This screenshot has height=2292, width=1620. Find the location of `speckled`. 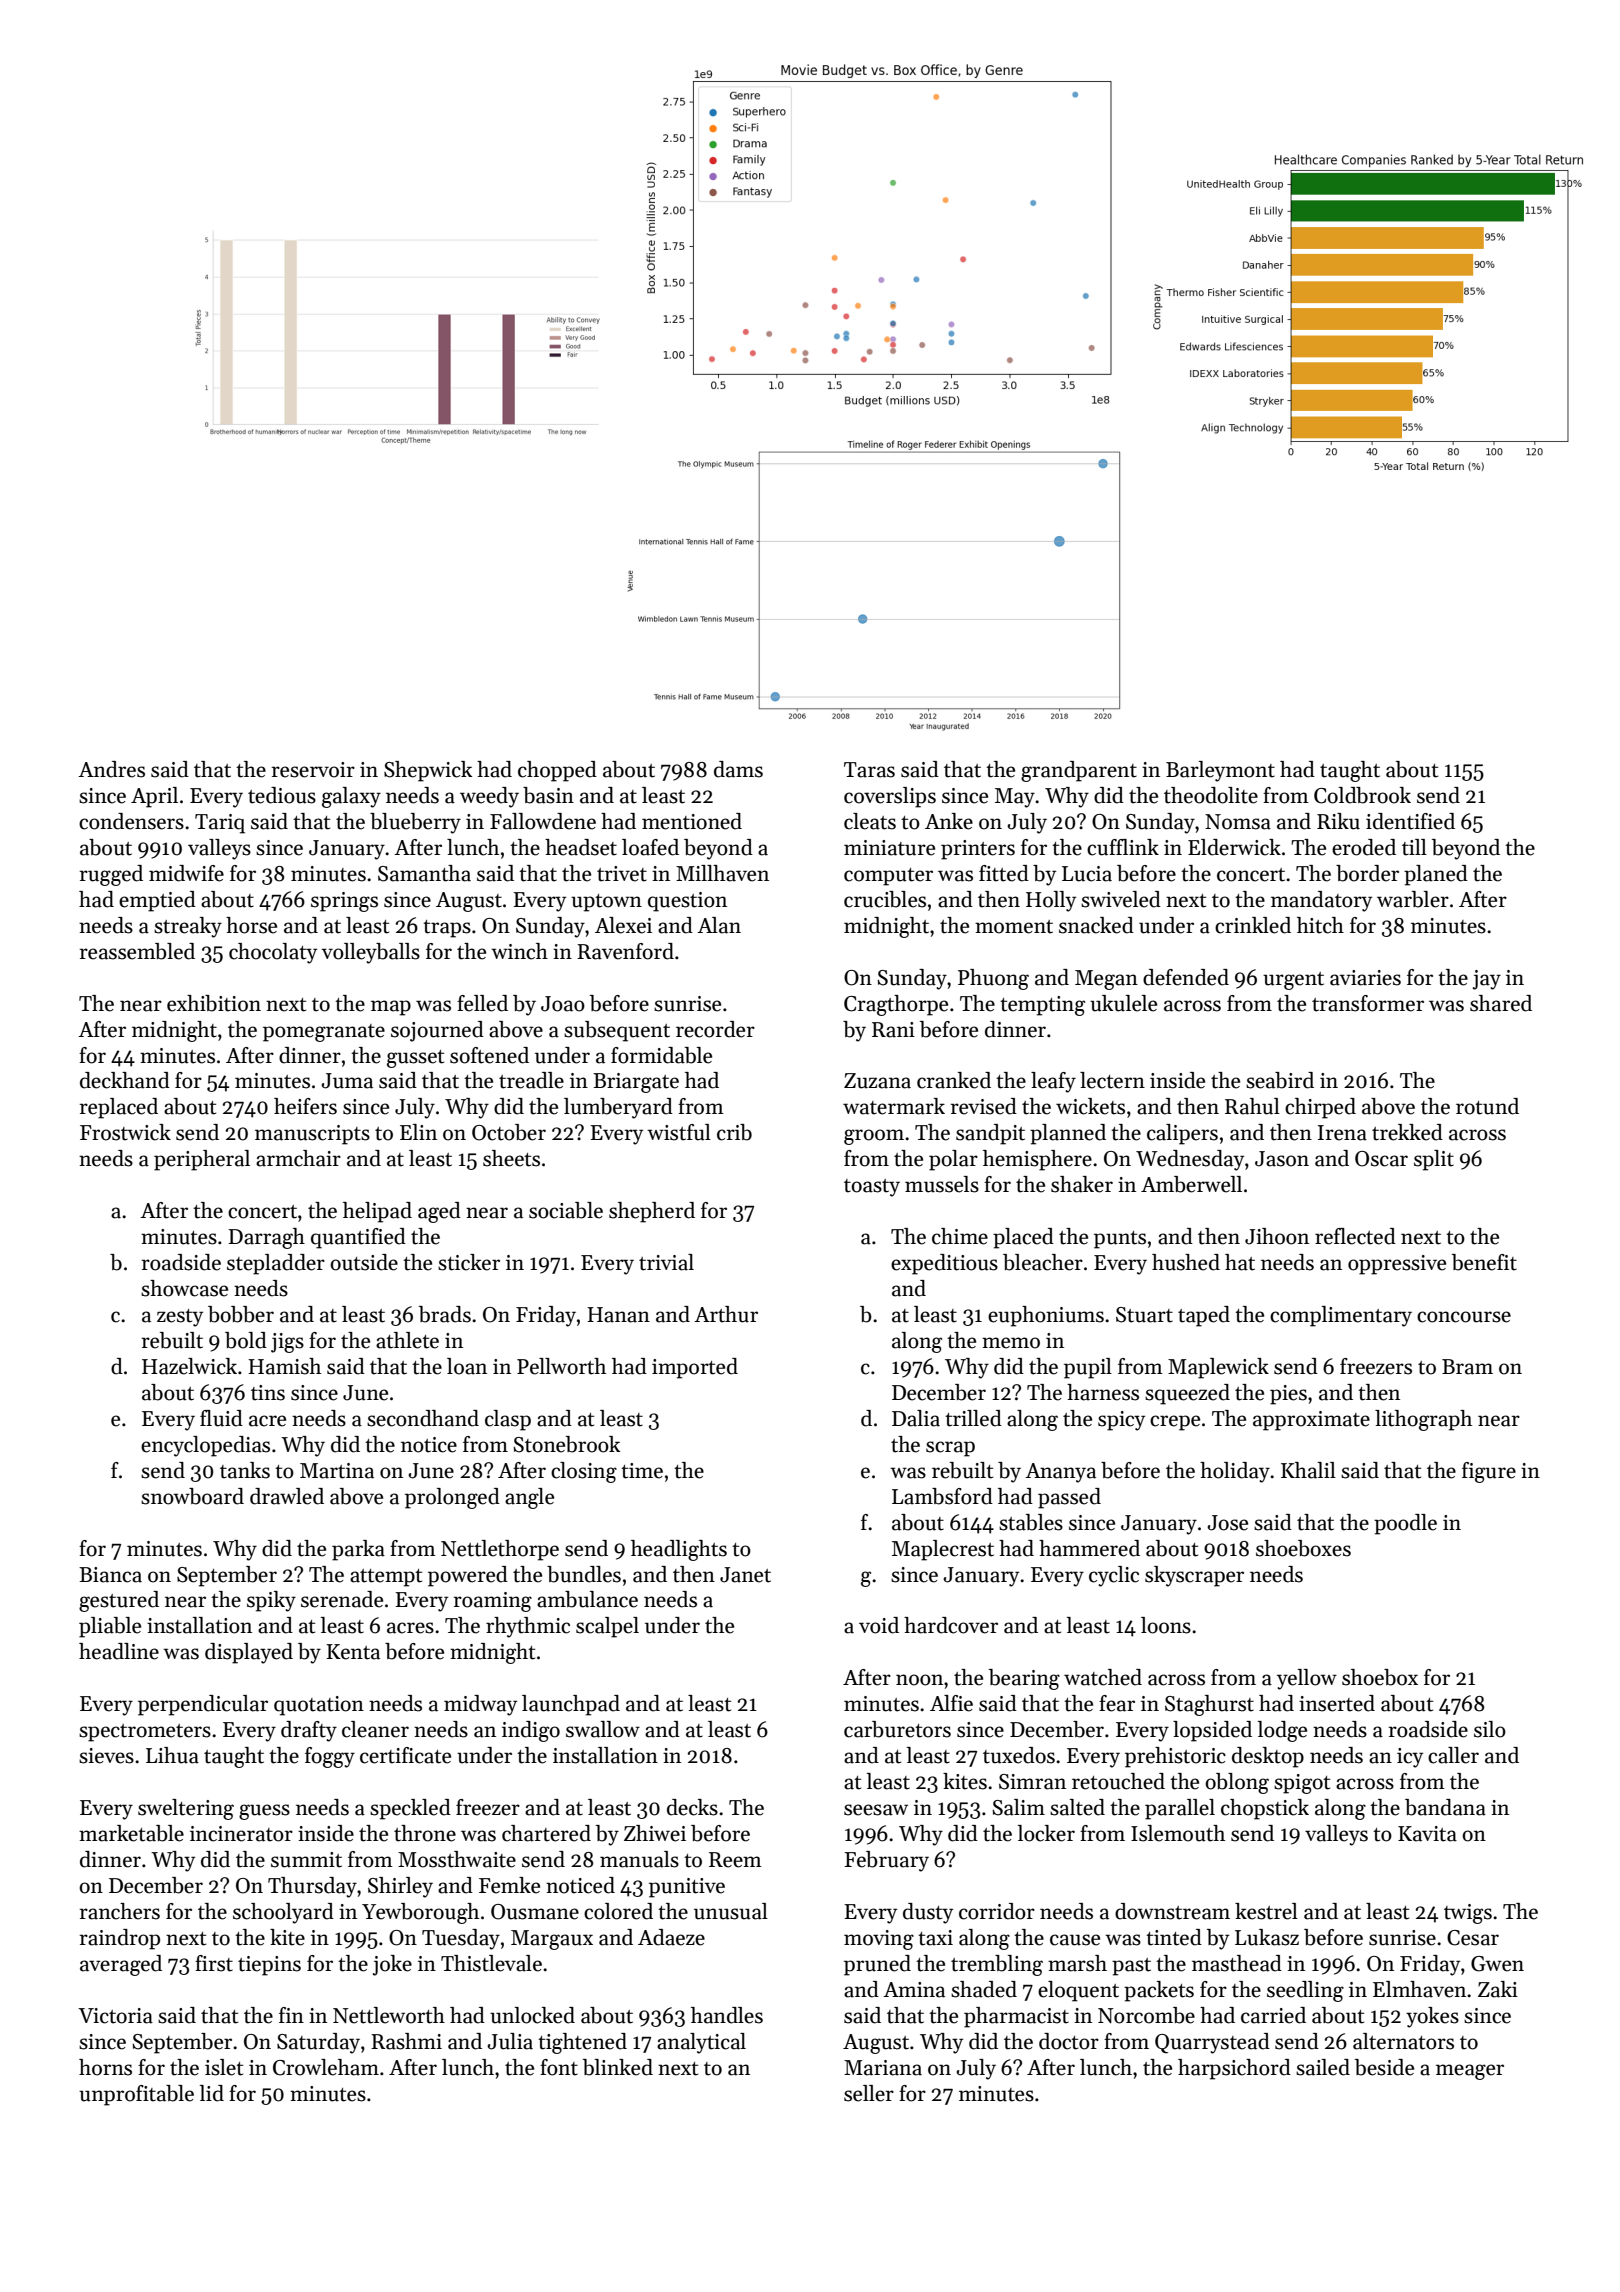

speckled is located at coordinates (410, 1809).
